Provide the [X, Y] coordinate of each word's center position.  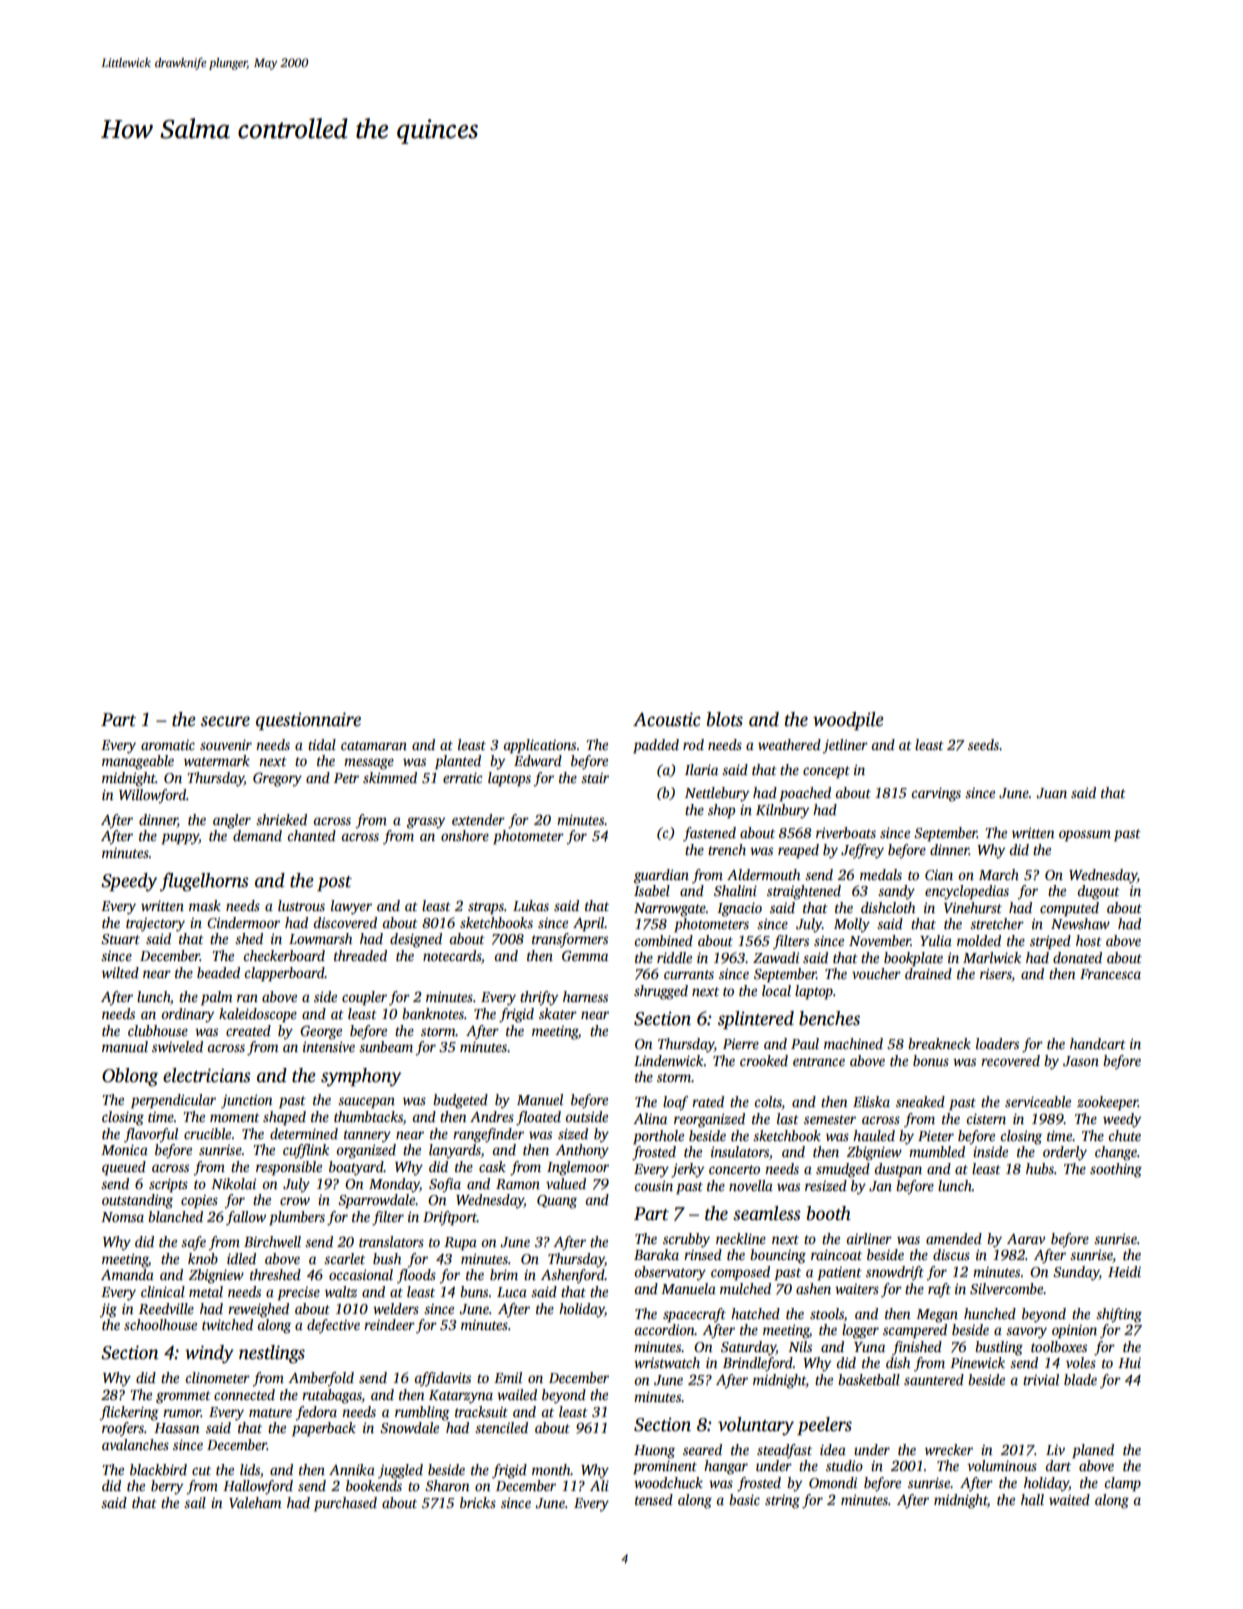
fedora [316, 1413]
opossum [1085, 836]
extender [478, 819]
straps [486, 908]
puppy [180, 839]
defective [333, 1326]
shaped [284, 1118]
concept [826, 772]
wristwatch [667, 1362]
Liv [1055, 1450]
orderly [1065, 1153]
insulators [740, 1151]
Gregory [277, 779]
